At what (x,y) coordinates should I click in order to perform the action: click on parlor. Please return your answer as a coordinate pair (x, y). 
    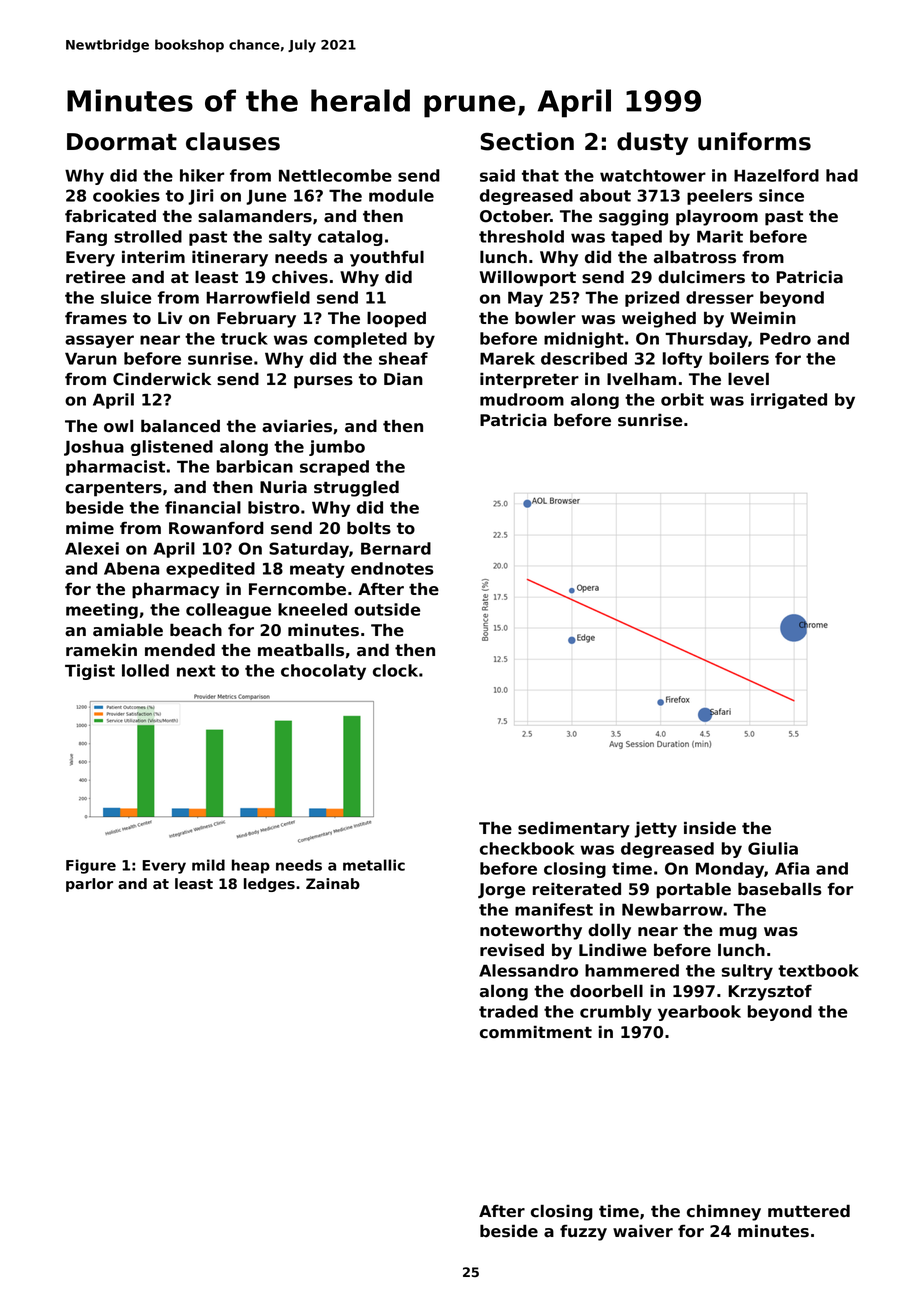
    Looking at the image, I should click on (89, 885).
